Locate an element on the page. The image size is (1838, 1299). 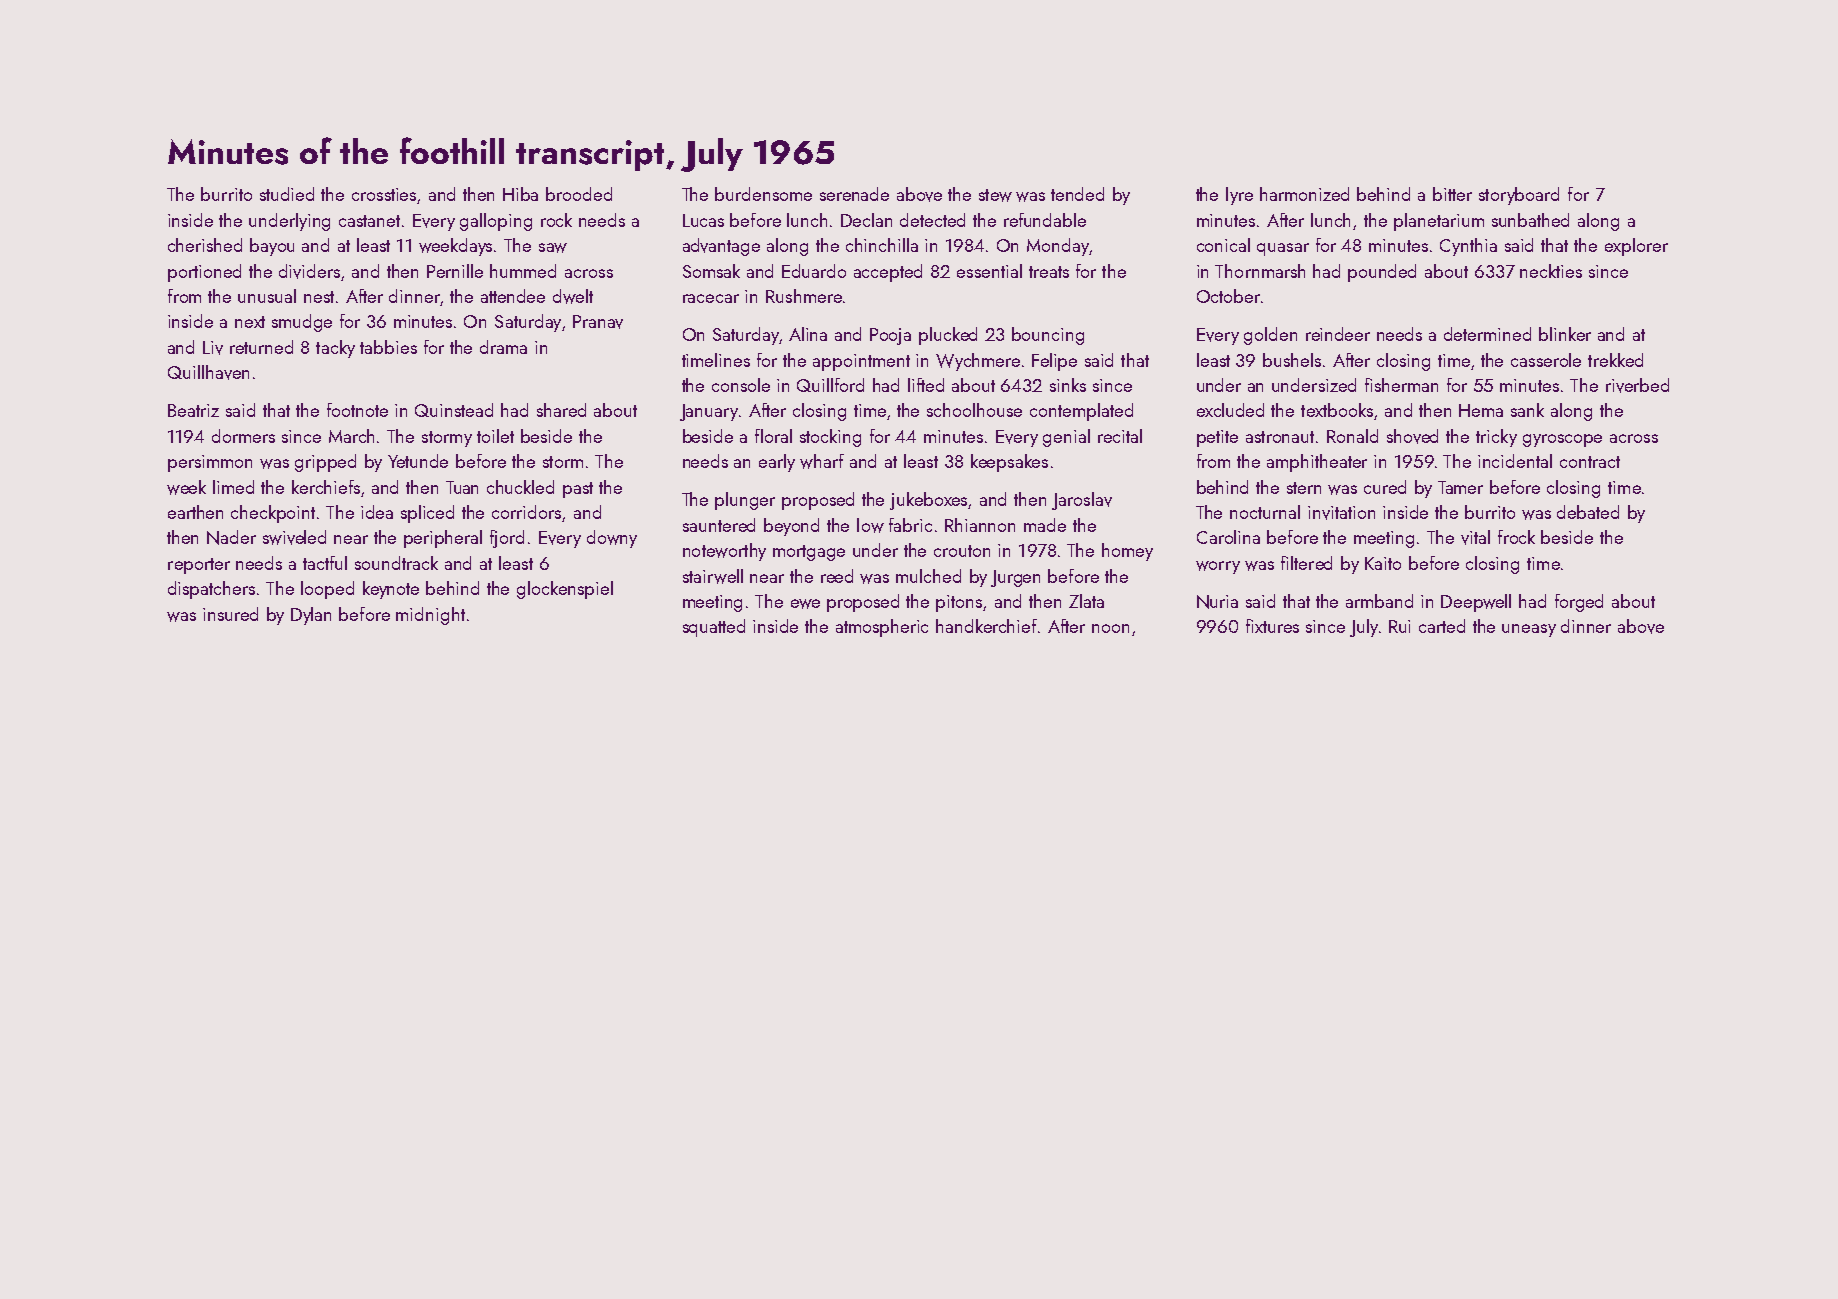
Dylan is located at coordinates (311, 616).
